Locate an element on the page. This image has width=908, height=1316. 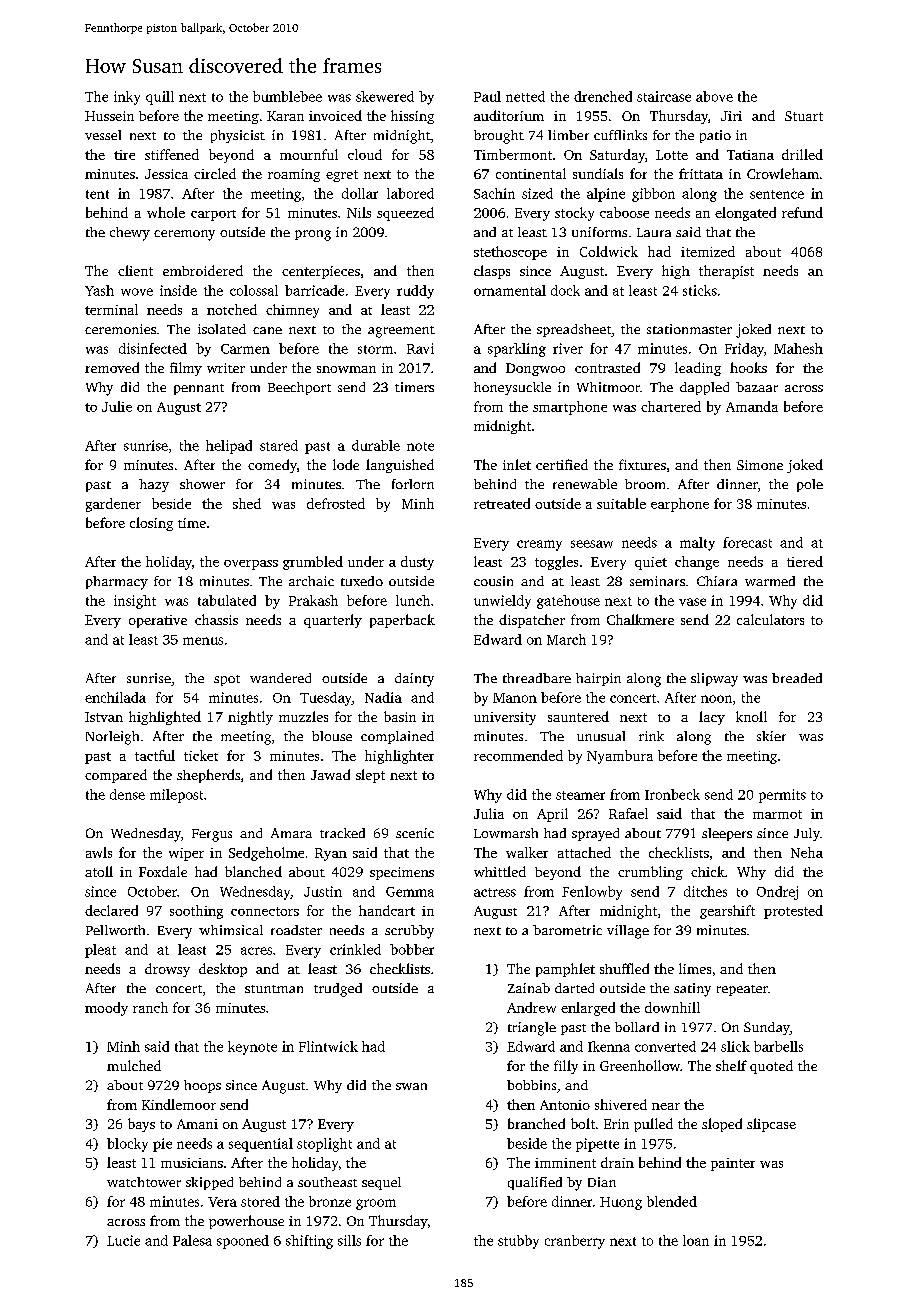
moody is located at coordinates (106, 1009).
